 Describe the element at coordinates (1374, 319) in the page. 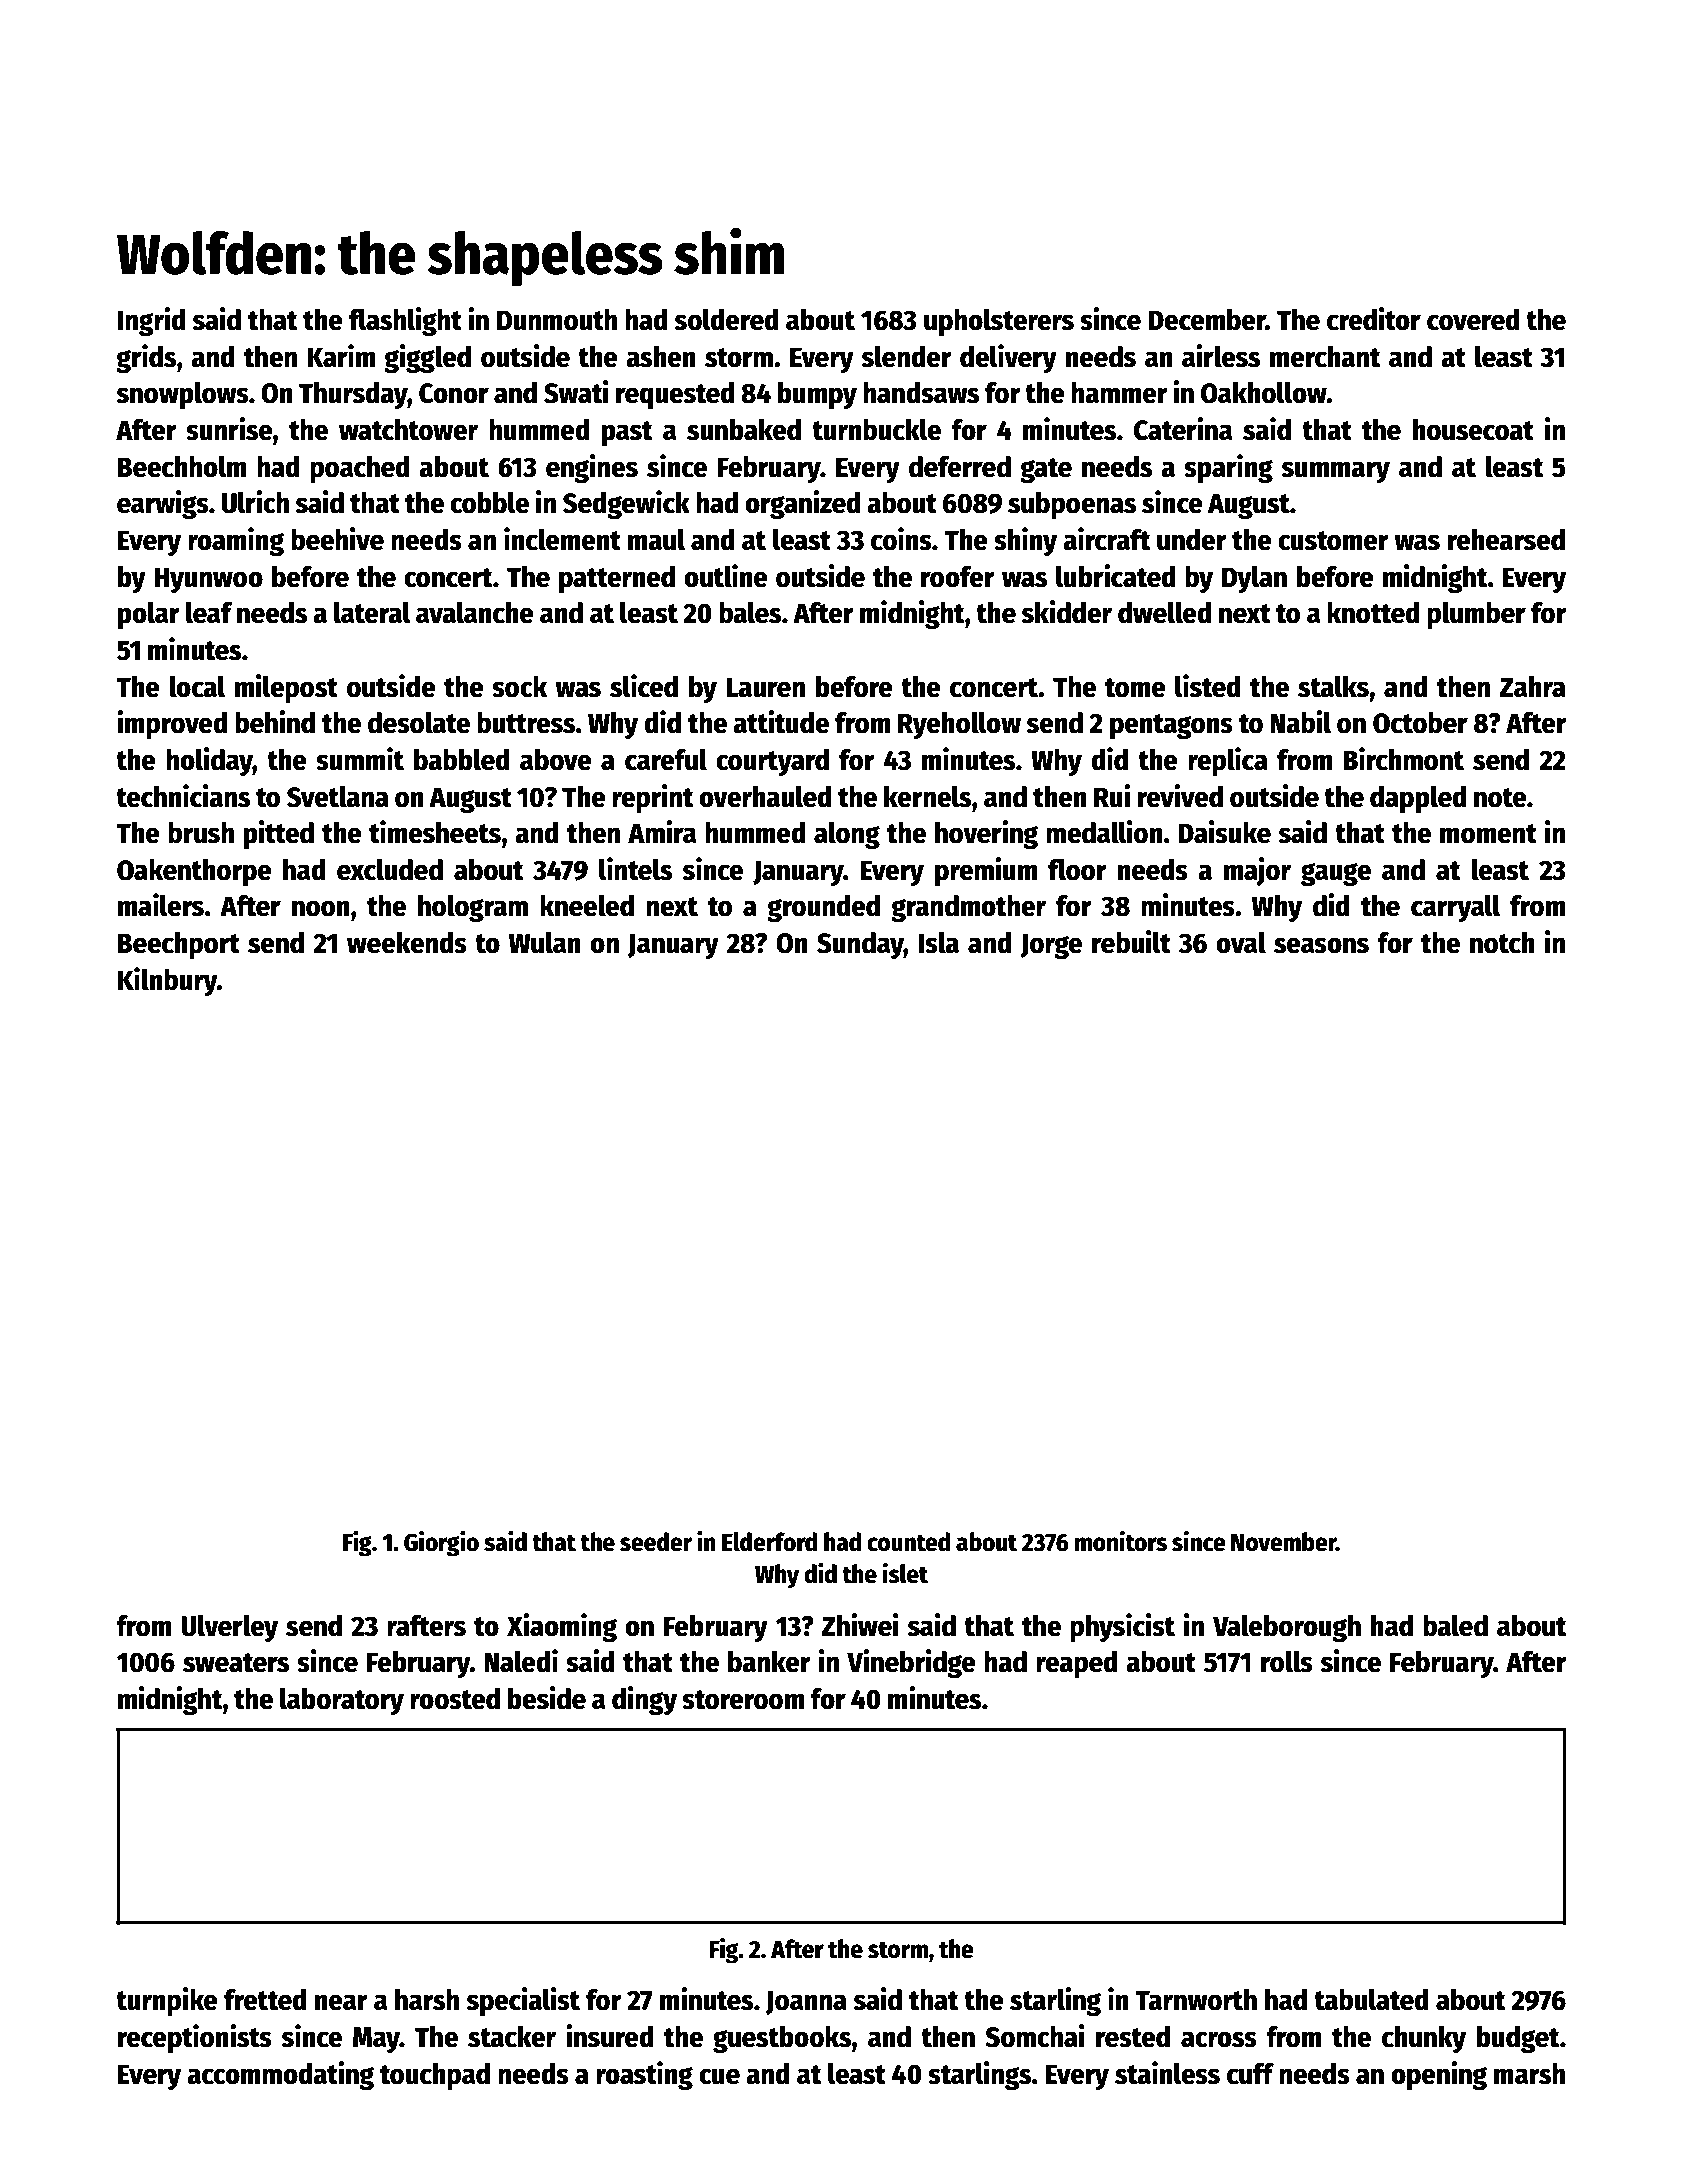

I see `creditor` at that location.
